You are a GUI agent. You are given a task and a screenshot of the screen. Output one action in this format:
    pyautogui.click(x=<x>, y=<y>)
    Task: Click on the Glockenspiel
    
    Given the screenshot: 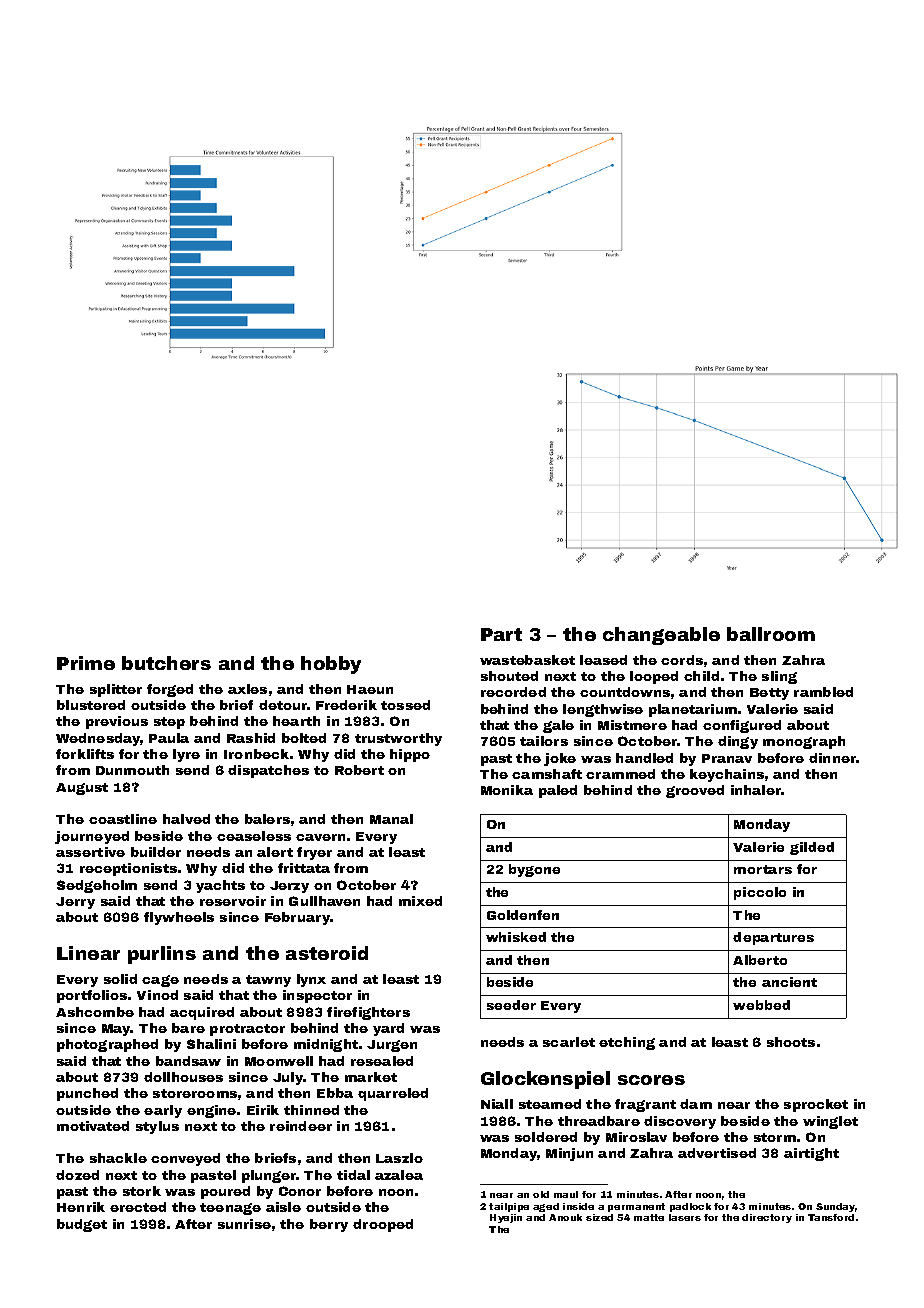 What is the action you would take?
    pyautogui.click(x=545, y=1080)
